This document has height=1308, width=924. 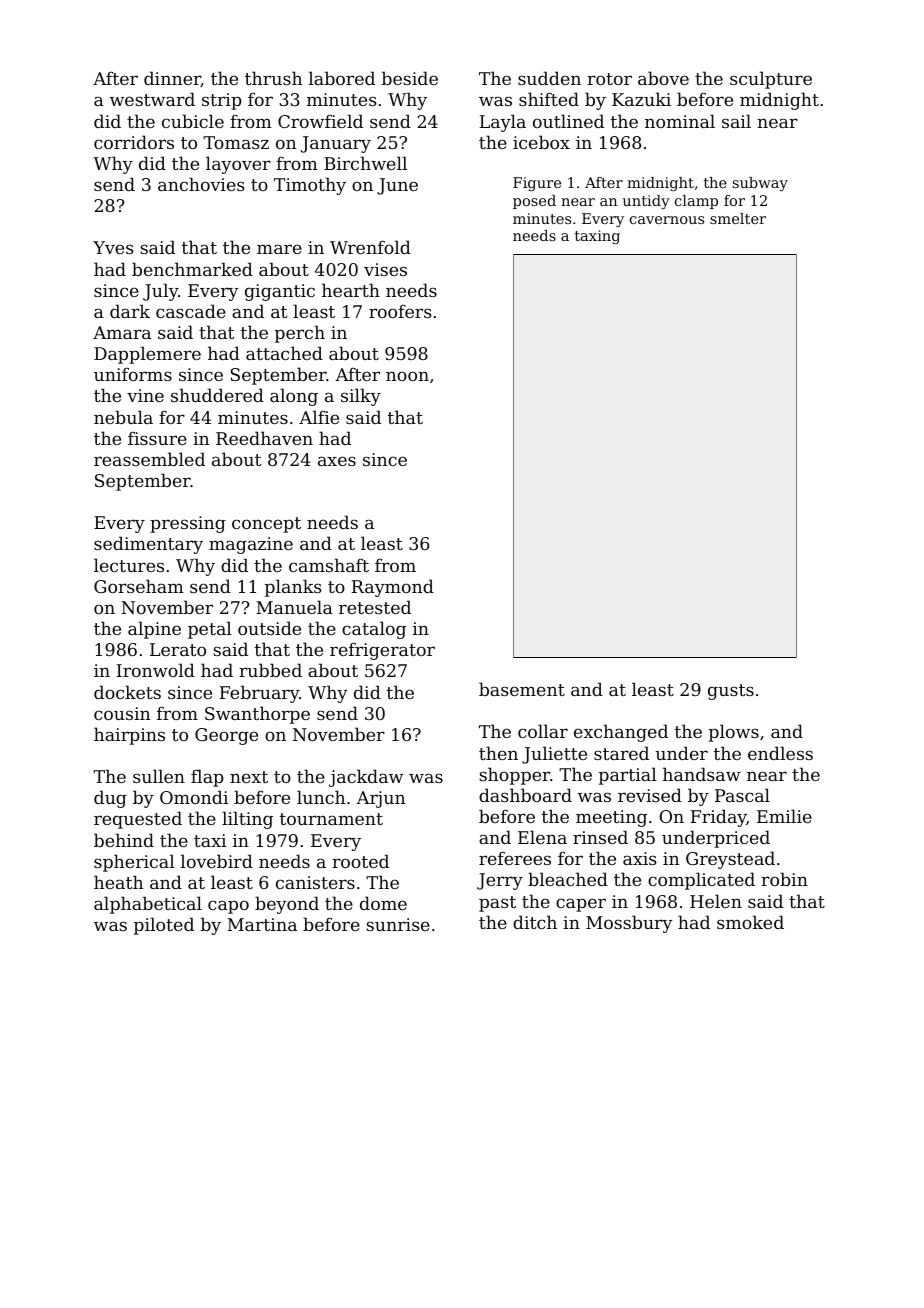 I want to click on Ironwold, so click(x=155, y=670).
